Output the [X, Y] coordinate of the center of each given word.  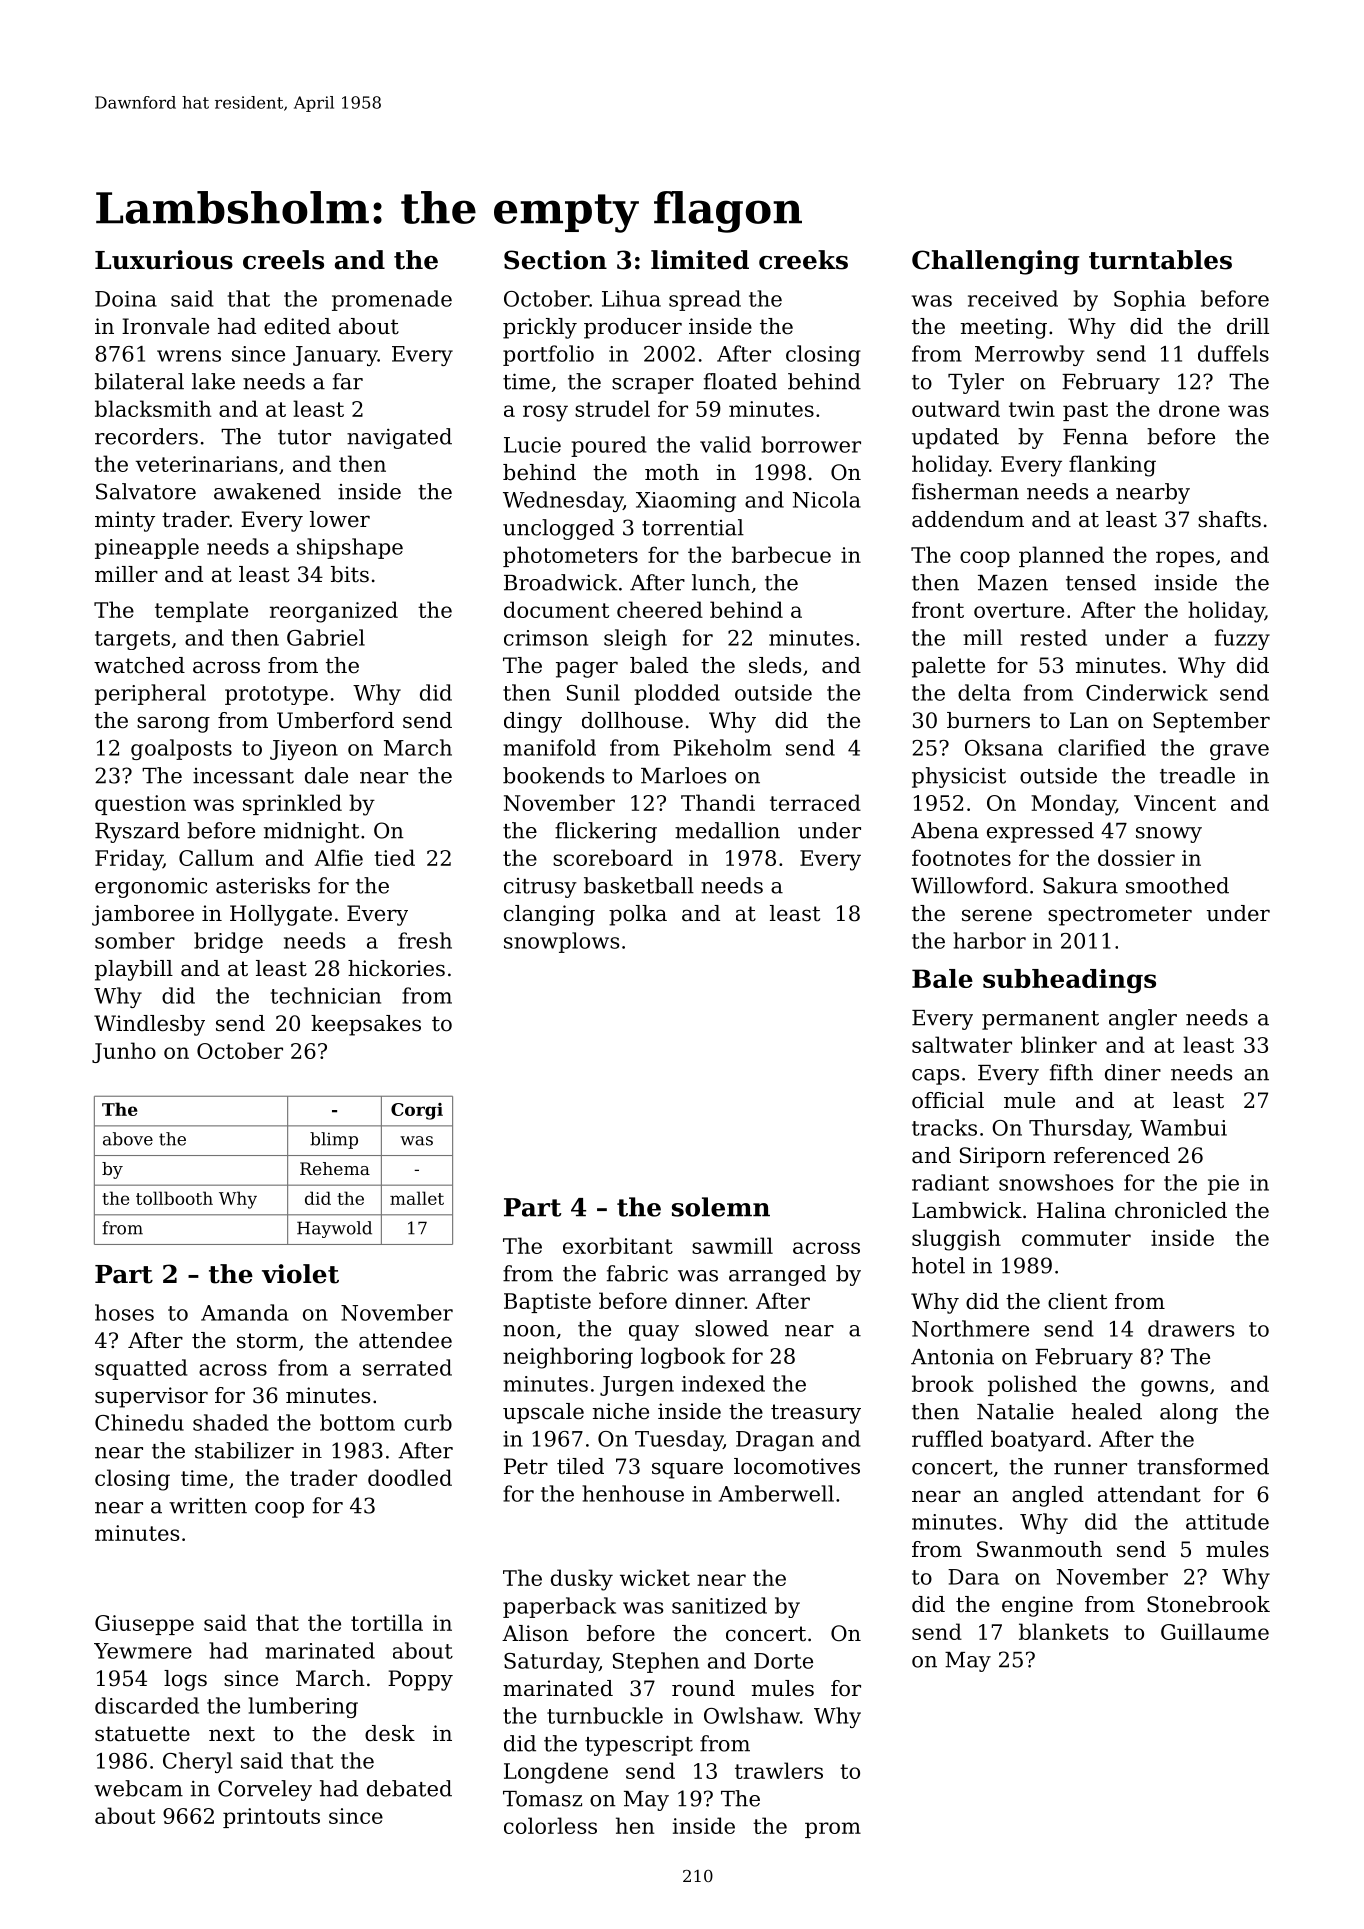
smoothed [1177, 885]
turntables [1160, 260]
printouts [271, 1818]
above [128, 1139]
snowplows [561, 942]
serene [997, 915]
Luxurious [164, 260]
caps [935, 1077]
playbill [134, 970]
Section [555, 260]
